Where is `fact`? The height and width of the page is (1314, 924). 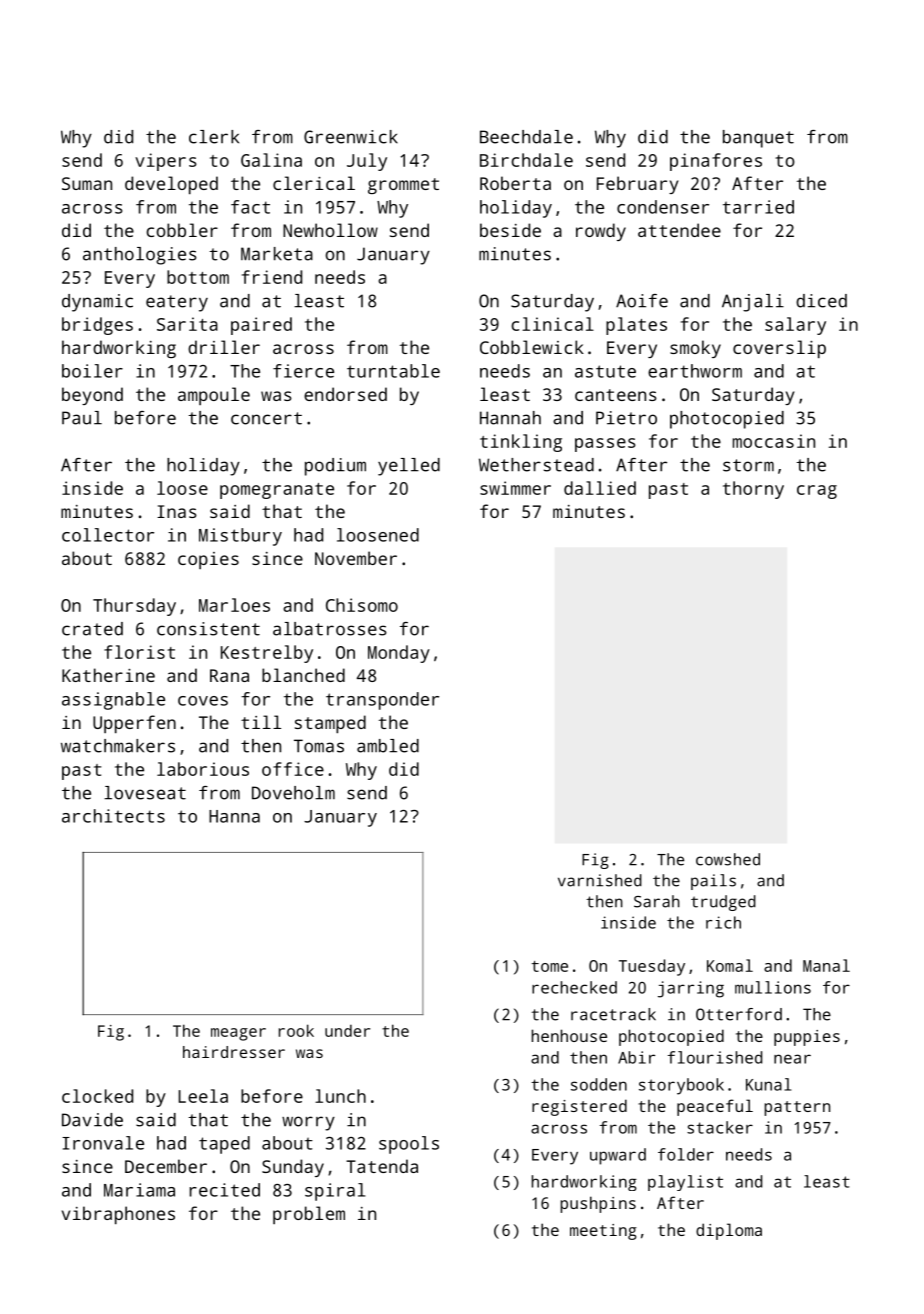 fact is located at coordinates (250, 207).
